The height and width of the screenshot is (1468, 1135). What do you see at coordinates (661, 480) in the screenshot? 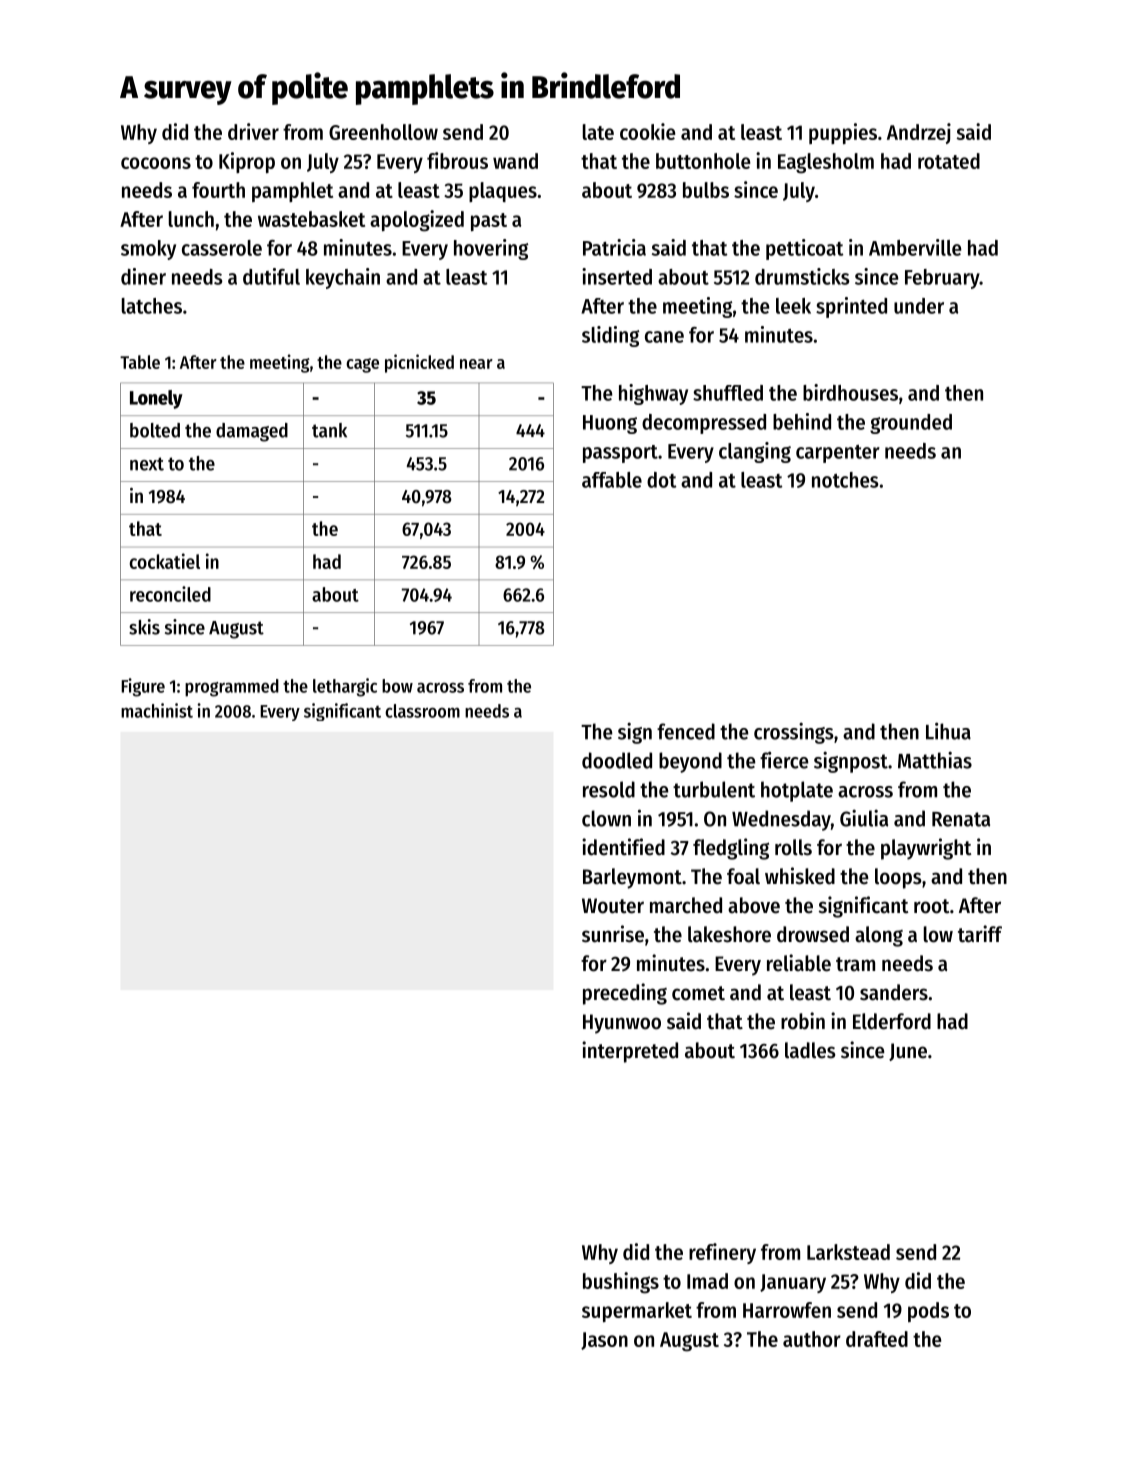
I see `dot` at bounding box center [661, 480].
